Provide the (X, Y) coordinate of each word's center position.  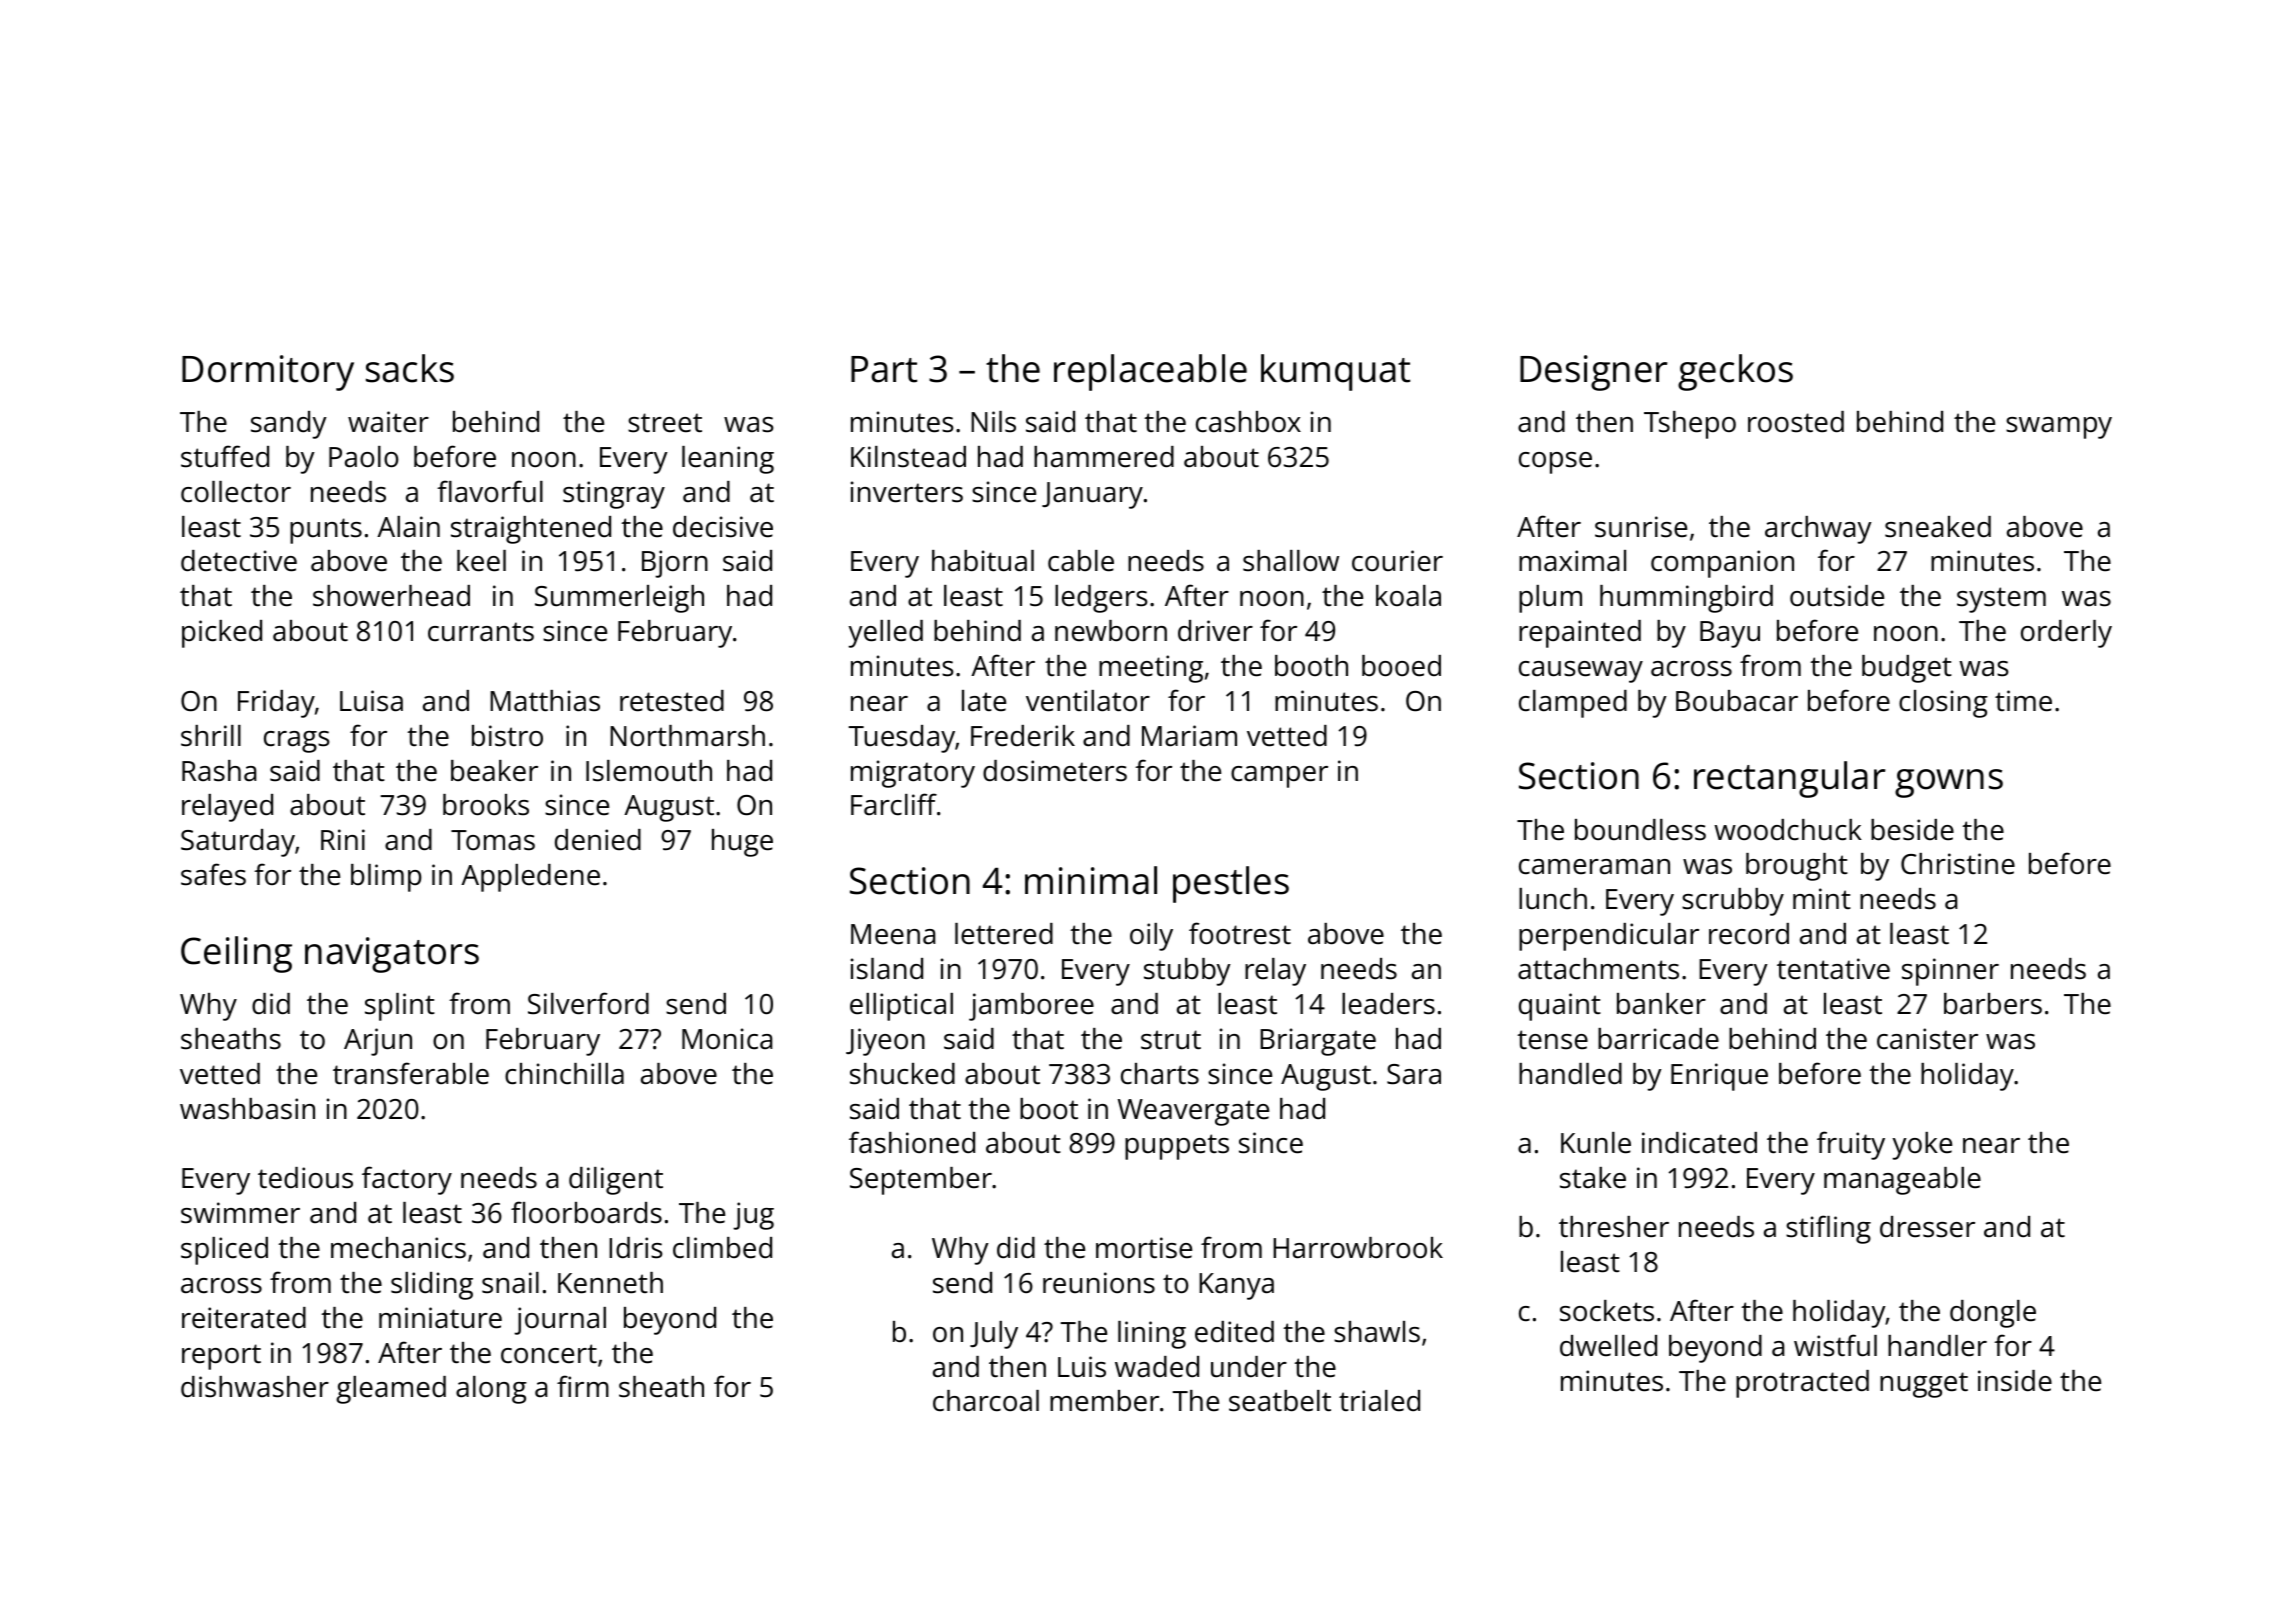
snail (510, 1283)
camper (1279, 777)
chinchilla (564, 1074)
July (994, 1335)
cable (1081, 561)
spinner (1950, 972)
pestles (1231, 884)
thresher (1614, 1227)
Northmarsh (687, 736)
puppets (1177, 1147)
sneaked (1938, 527)
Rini (343, 839)
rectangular (1789, 779)
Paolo (363, 457)
